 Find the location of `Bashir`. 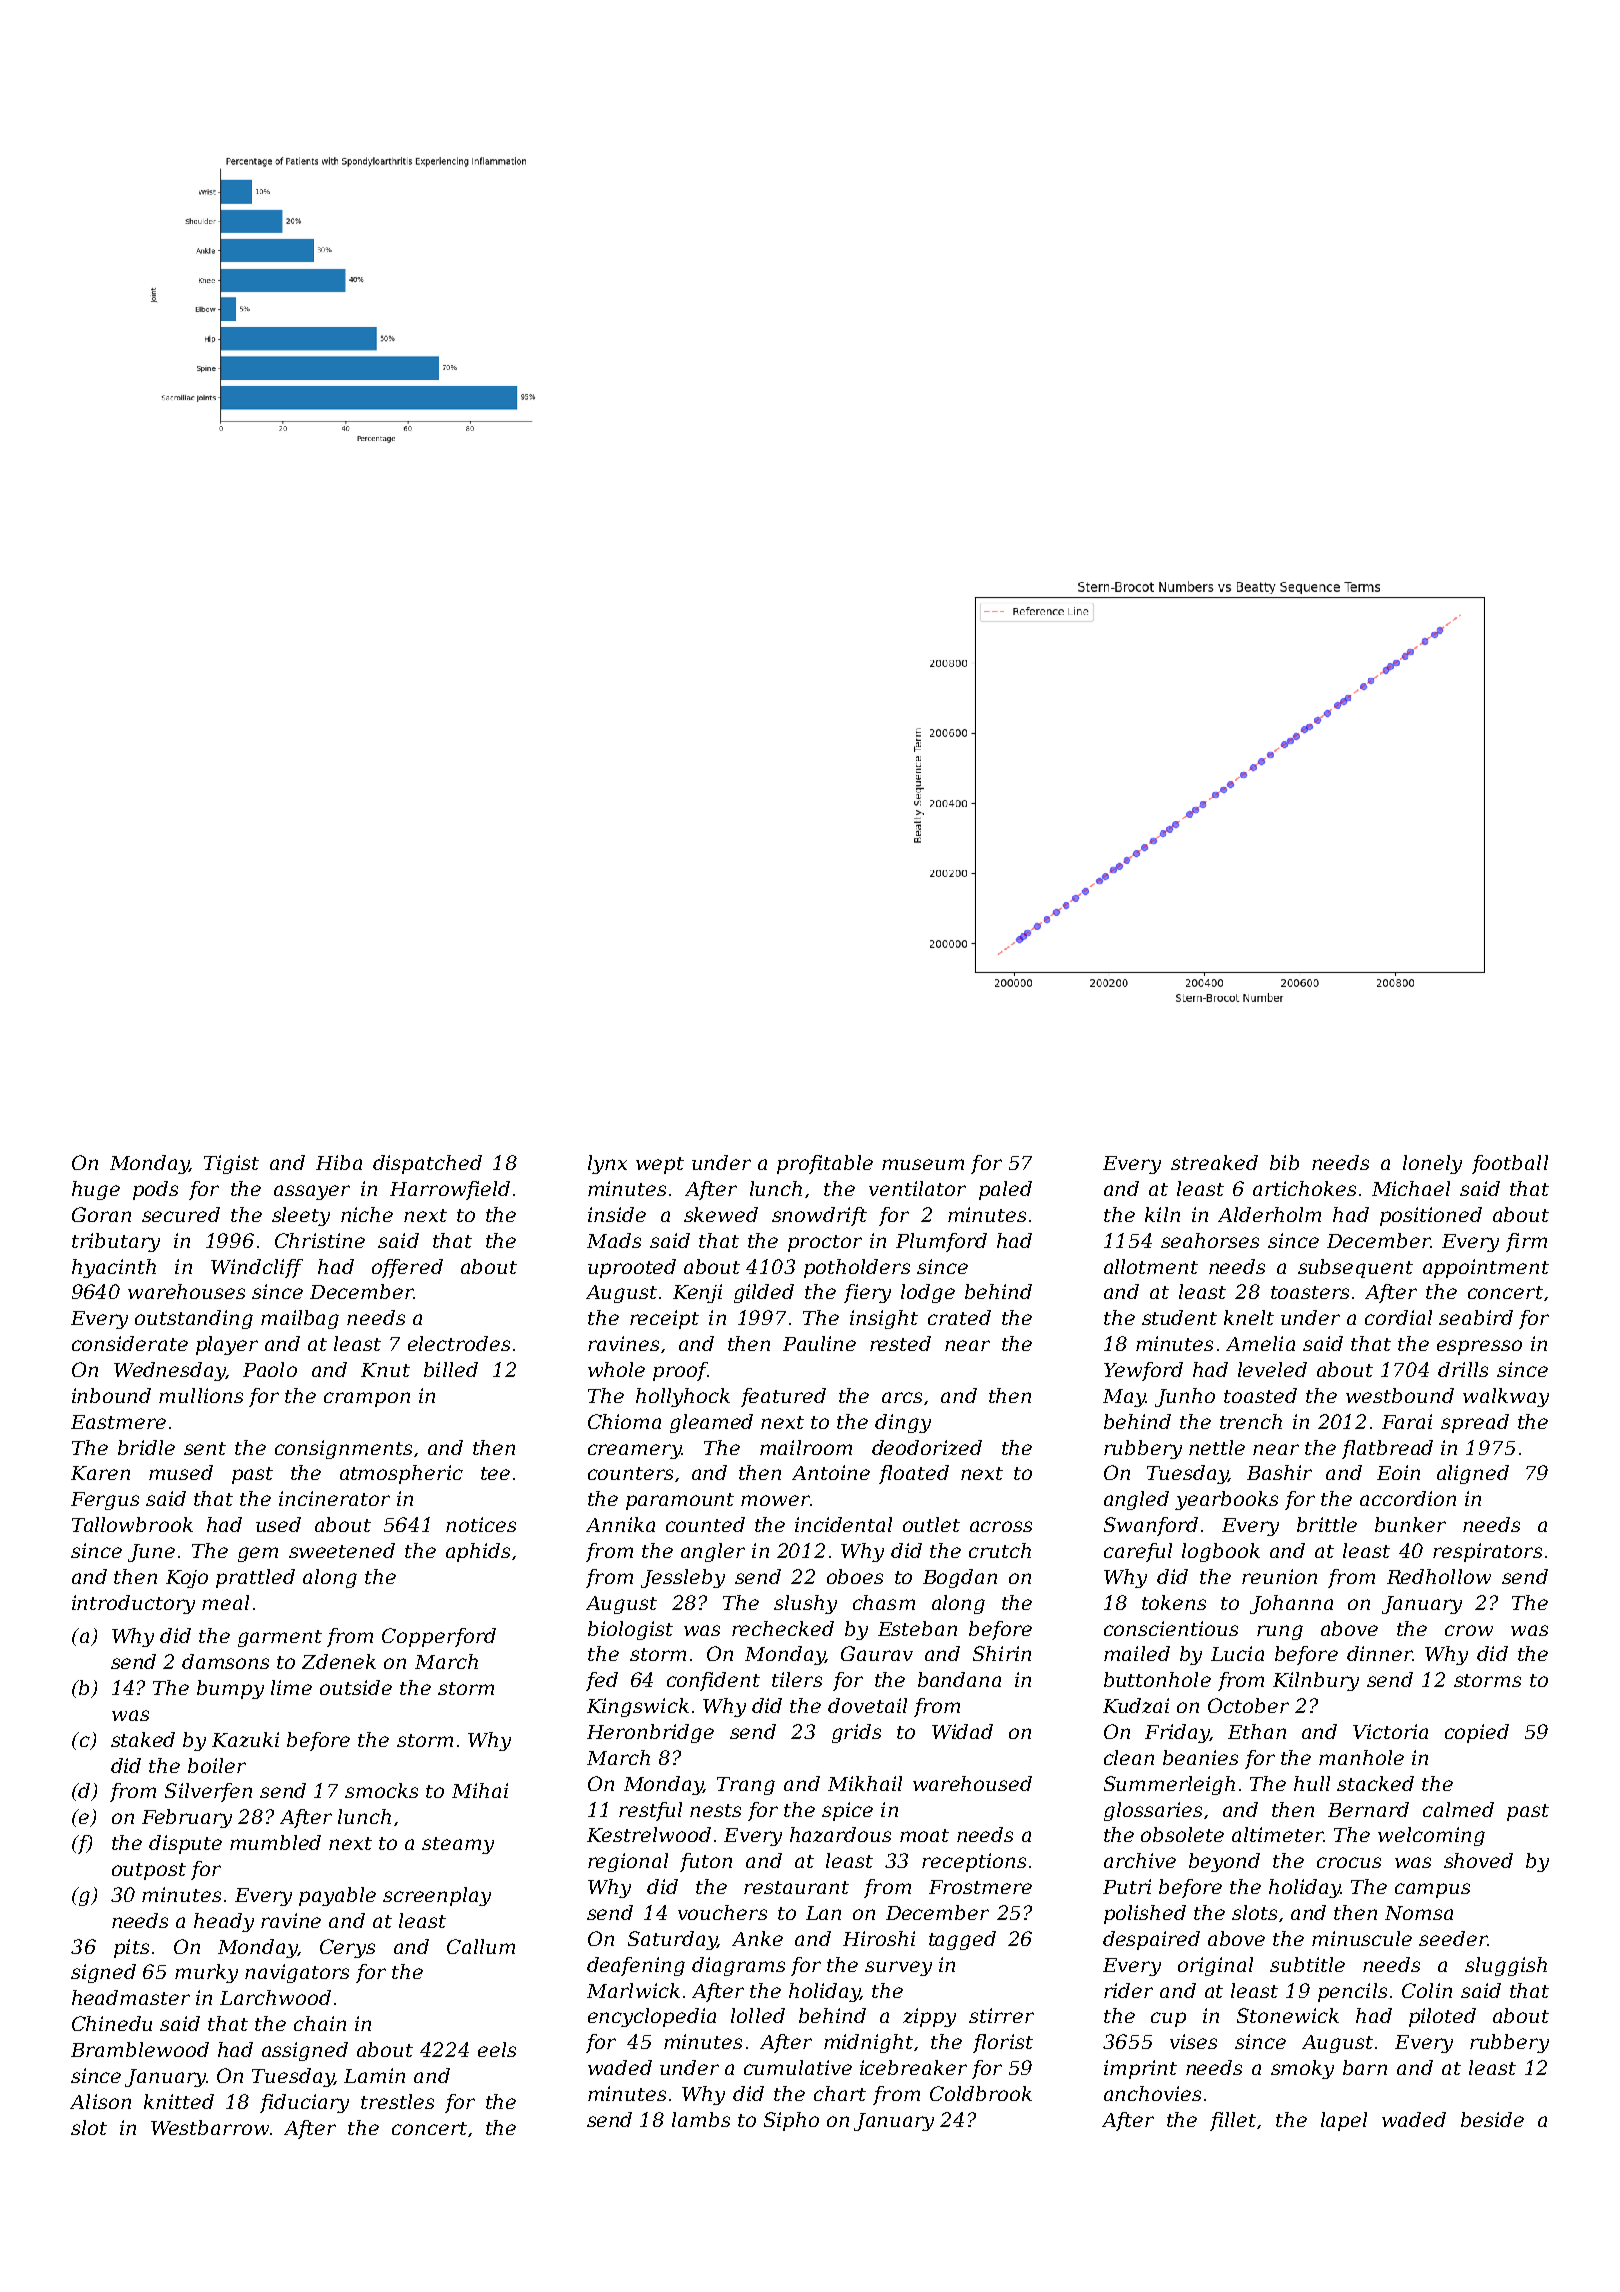

Bashir is located at coordinates (1279, 1472).
